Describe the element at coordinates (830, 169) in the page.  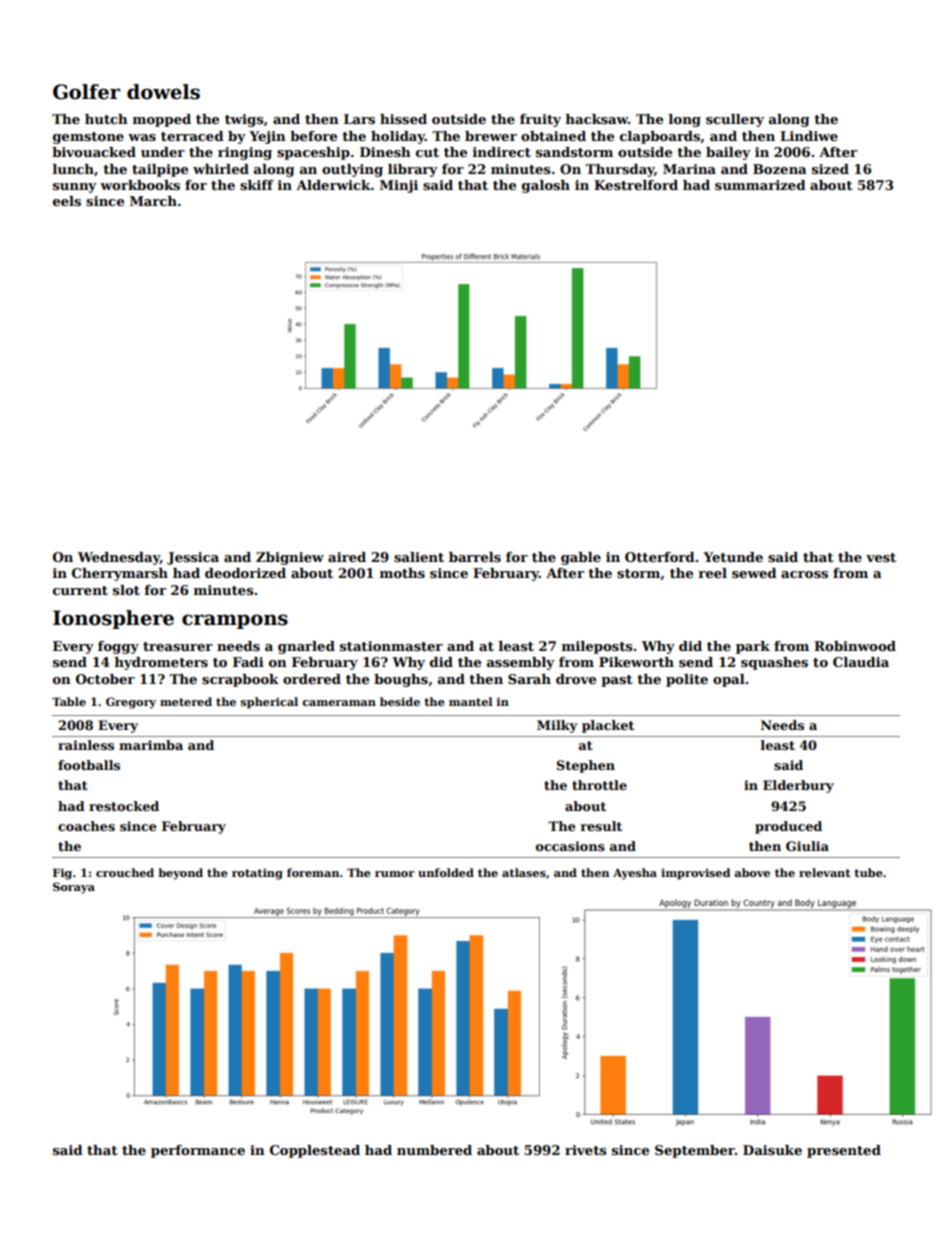
I see `sized` at that location.
